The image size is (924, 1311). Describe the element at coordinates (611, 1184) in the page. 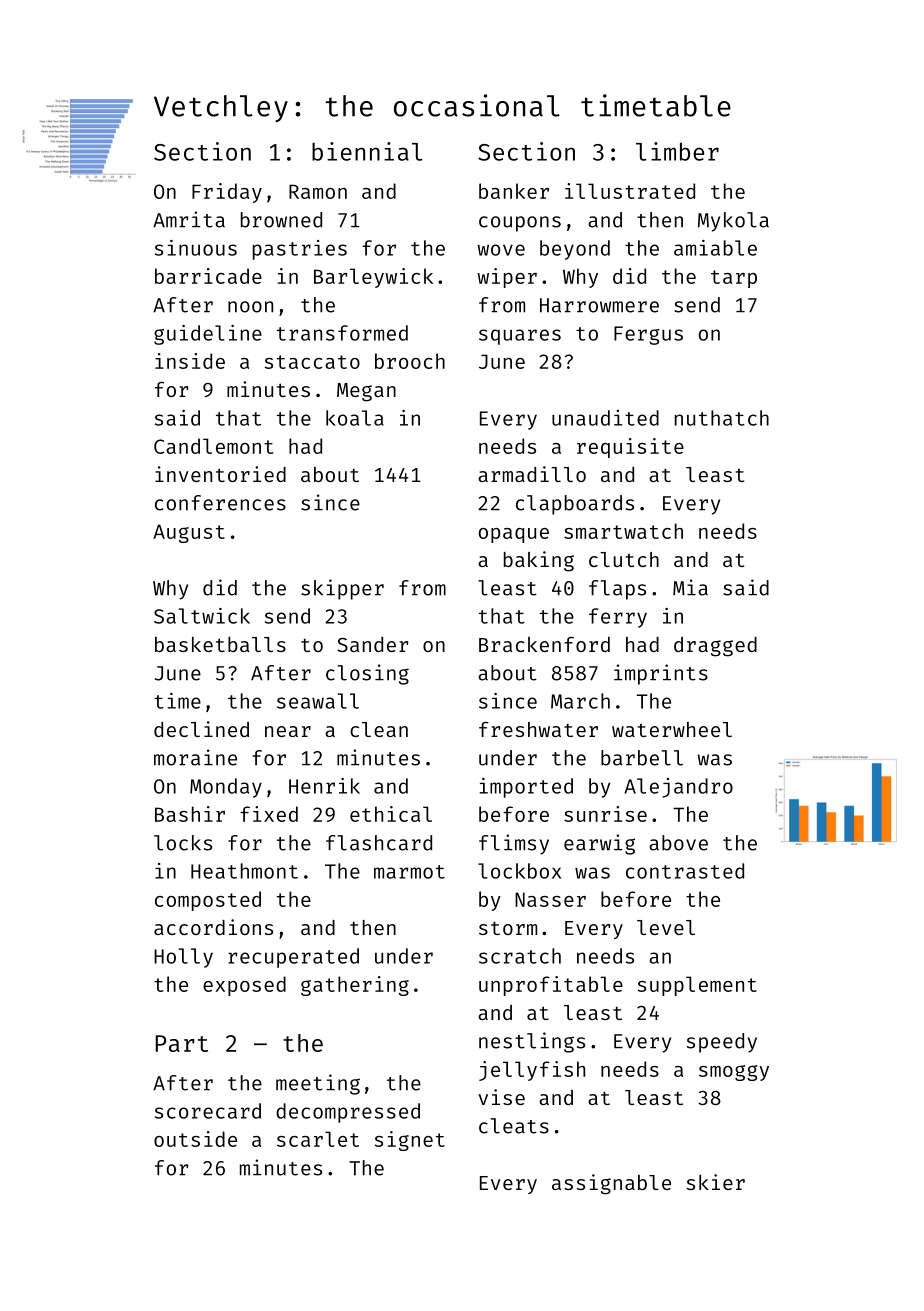

I see `assignable` at that location.
